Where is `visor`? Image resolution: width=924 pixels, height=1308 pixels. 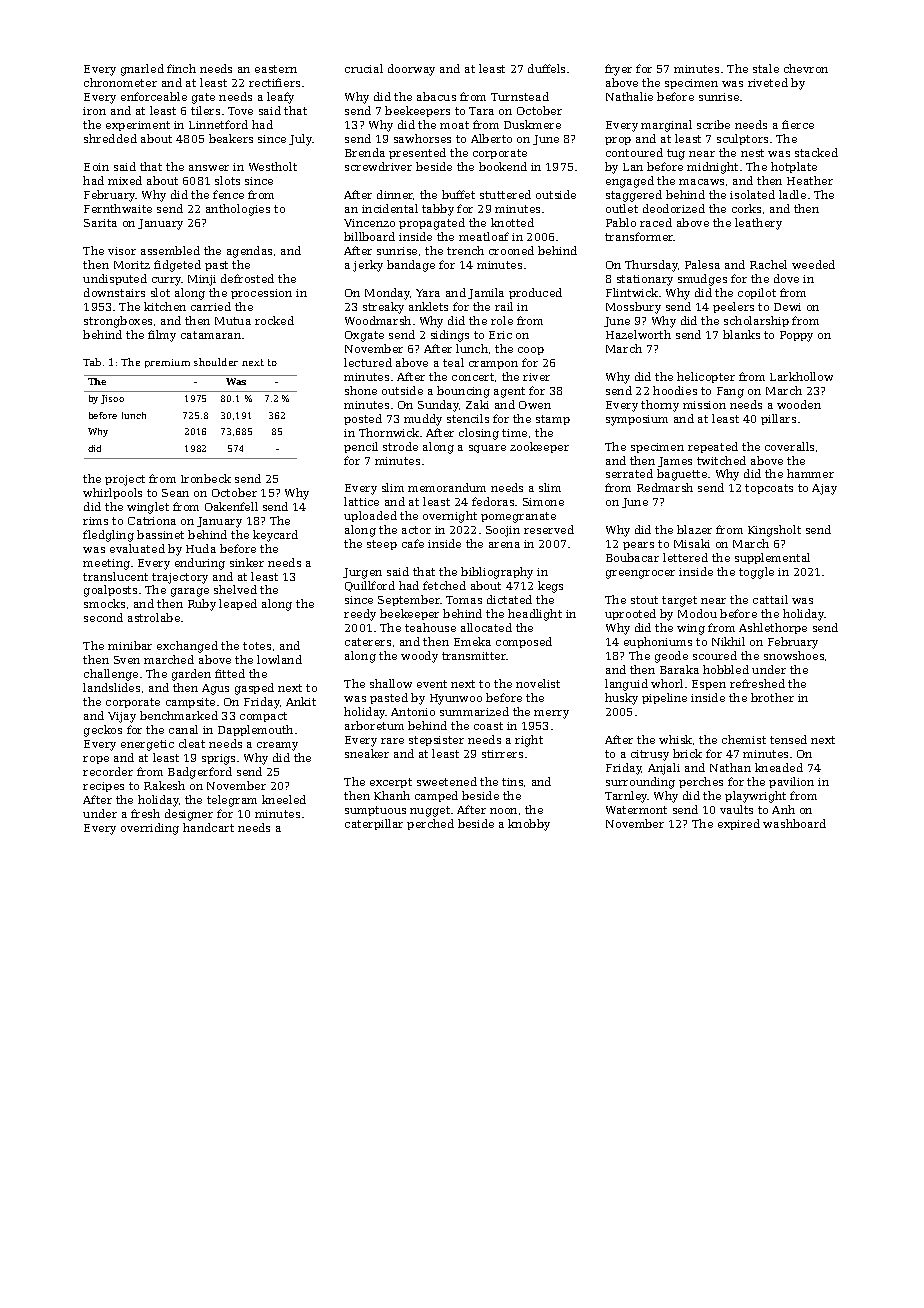 visor is located at coordinates (122, 251).
